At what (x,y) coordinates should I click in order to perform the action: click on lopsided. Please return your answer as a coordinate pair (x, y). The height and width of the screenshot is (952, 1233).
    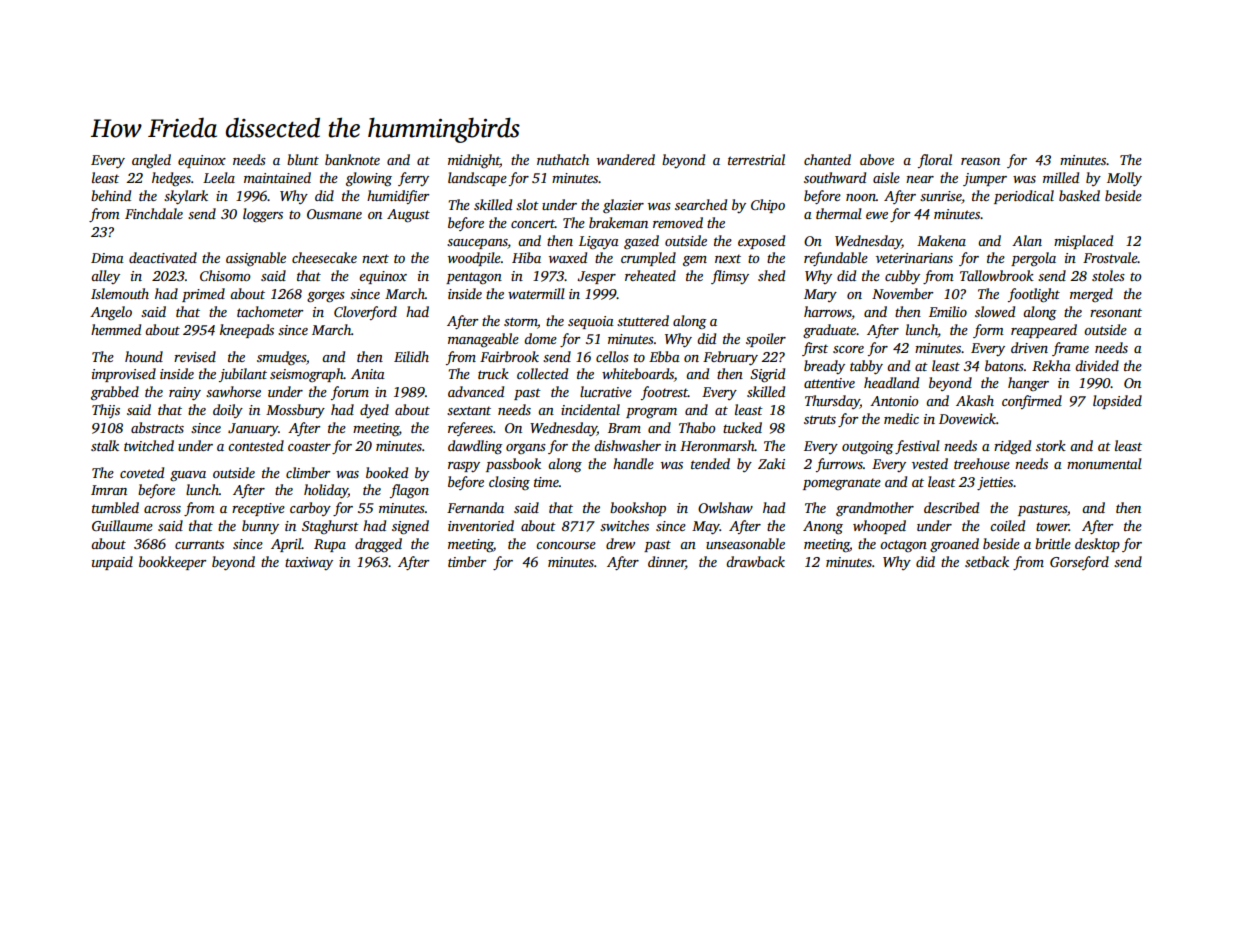
    Looking at the image, I should click on (1117, 402).
